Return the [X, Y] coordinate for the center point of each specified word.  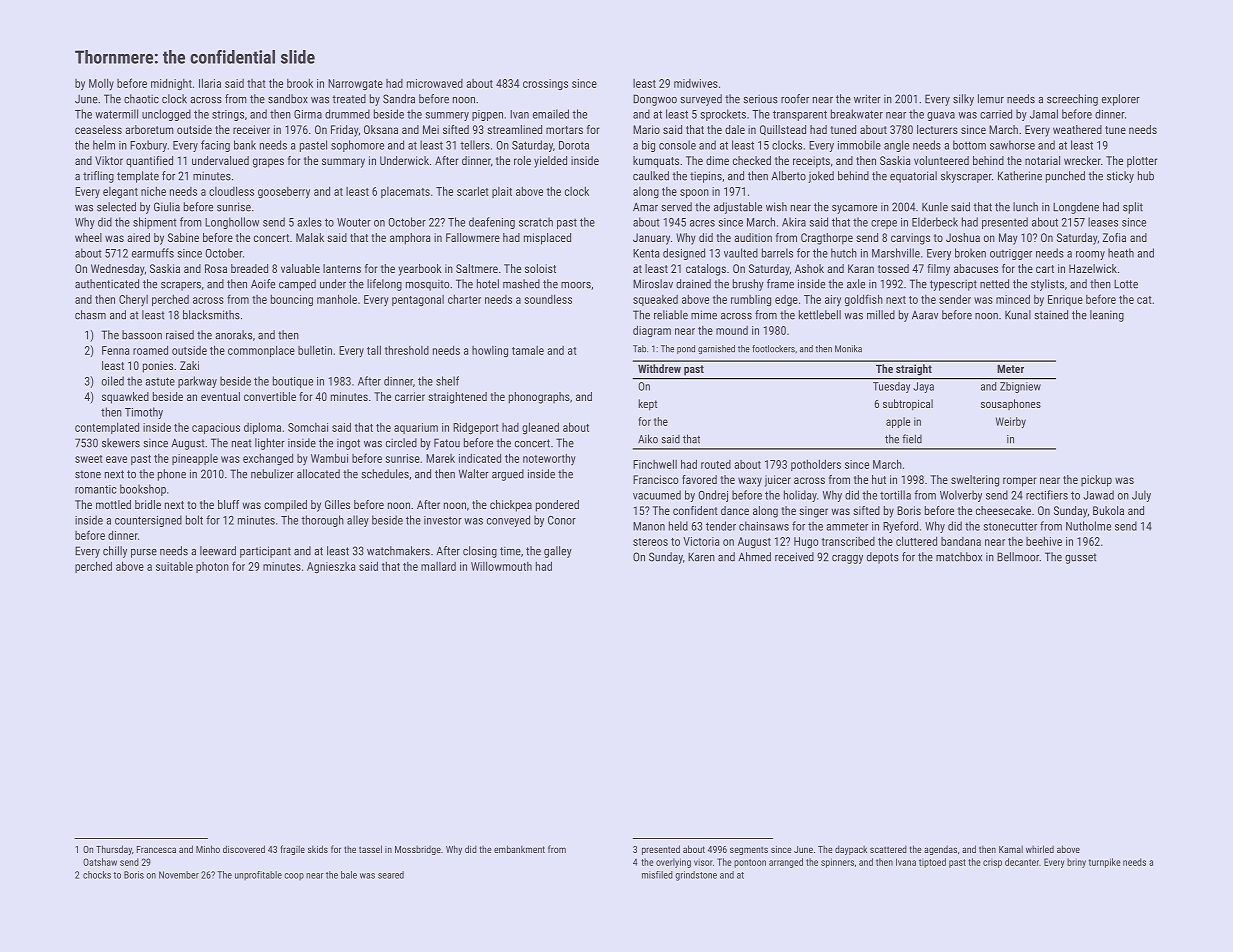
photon [212, 567]
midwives [696, 83]
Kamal [1011, 849]
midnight [171, 84]
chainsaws [764, 526]
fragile [292, 850]
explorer [1121, 100]
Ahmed [754, 557]
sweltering [975, 481]
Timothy [144, 413]
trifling [98, 177]
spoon [694, 193]
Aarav [925, 315]
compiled [285, 506]
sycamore [854, 209]
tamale [528, 350]
